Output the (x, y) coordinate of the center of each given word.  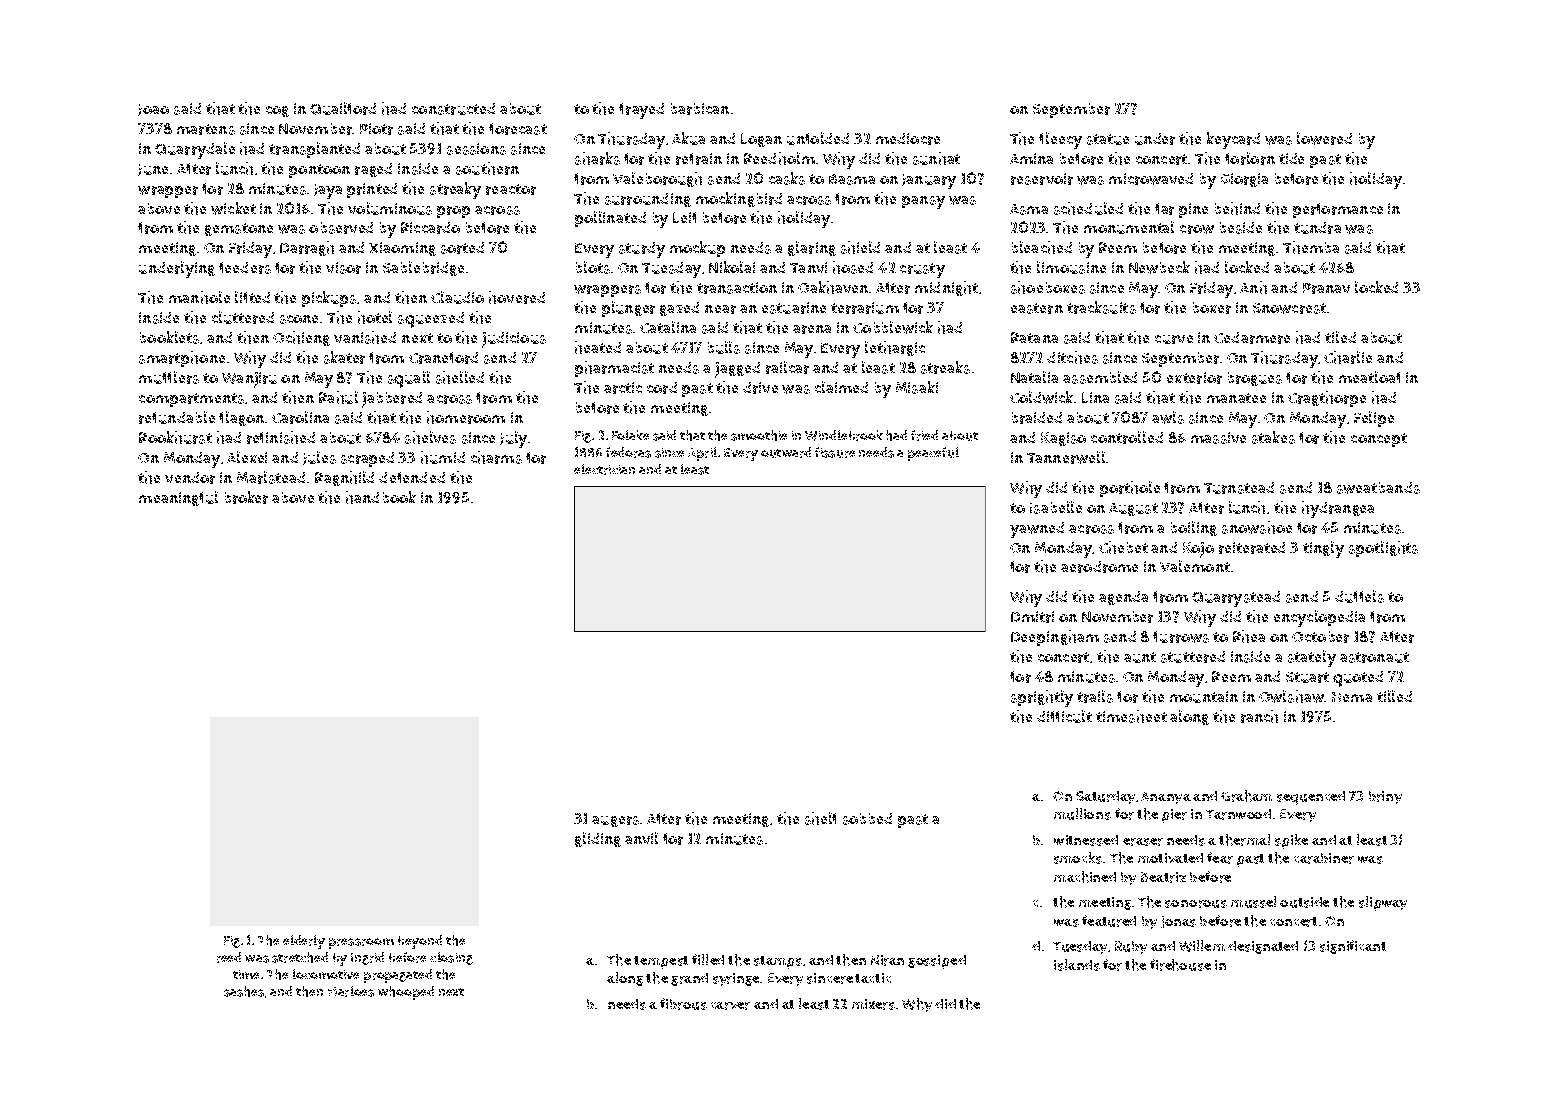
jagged (737, 370)
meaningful (178, 498)
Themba (1311, 247)
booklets (169, 337)
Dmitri (1032, 617)
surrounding (648, 200)
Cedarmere (1252, 338)
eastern (1037, 308)
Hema (1352, 697)
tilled (1394, 696)
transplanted (314, 150)
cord (662, 388)
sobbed (867, 819)
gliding (598, 839)
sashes (244, 991)
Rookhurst (175, 437)
